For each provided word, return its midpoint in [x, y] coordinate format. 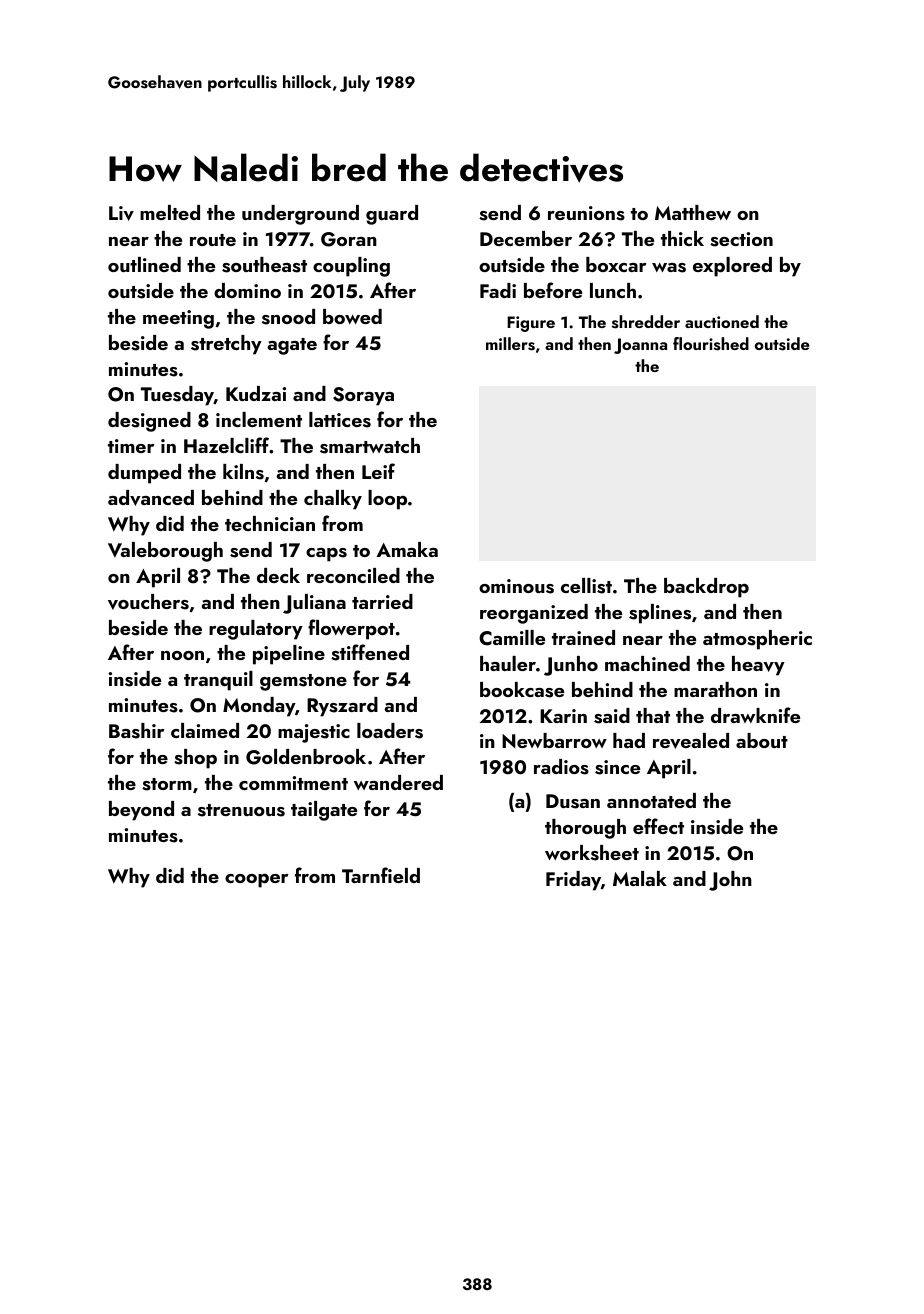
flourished [711, 344]
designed [149, 422]
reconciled [353, 575]
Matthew [693, 212]
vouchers [148, 602]
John [730, 881]
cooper [256, 880]
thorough [585, 829]
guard [392, 215]
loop [387, 500]
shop [195, 759]
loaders [390, 731]
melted [170, 212]
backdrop [706, 588]
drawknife [755, 715]
